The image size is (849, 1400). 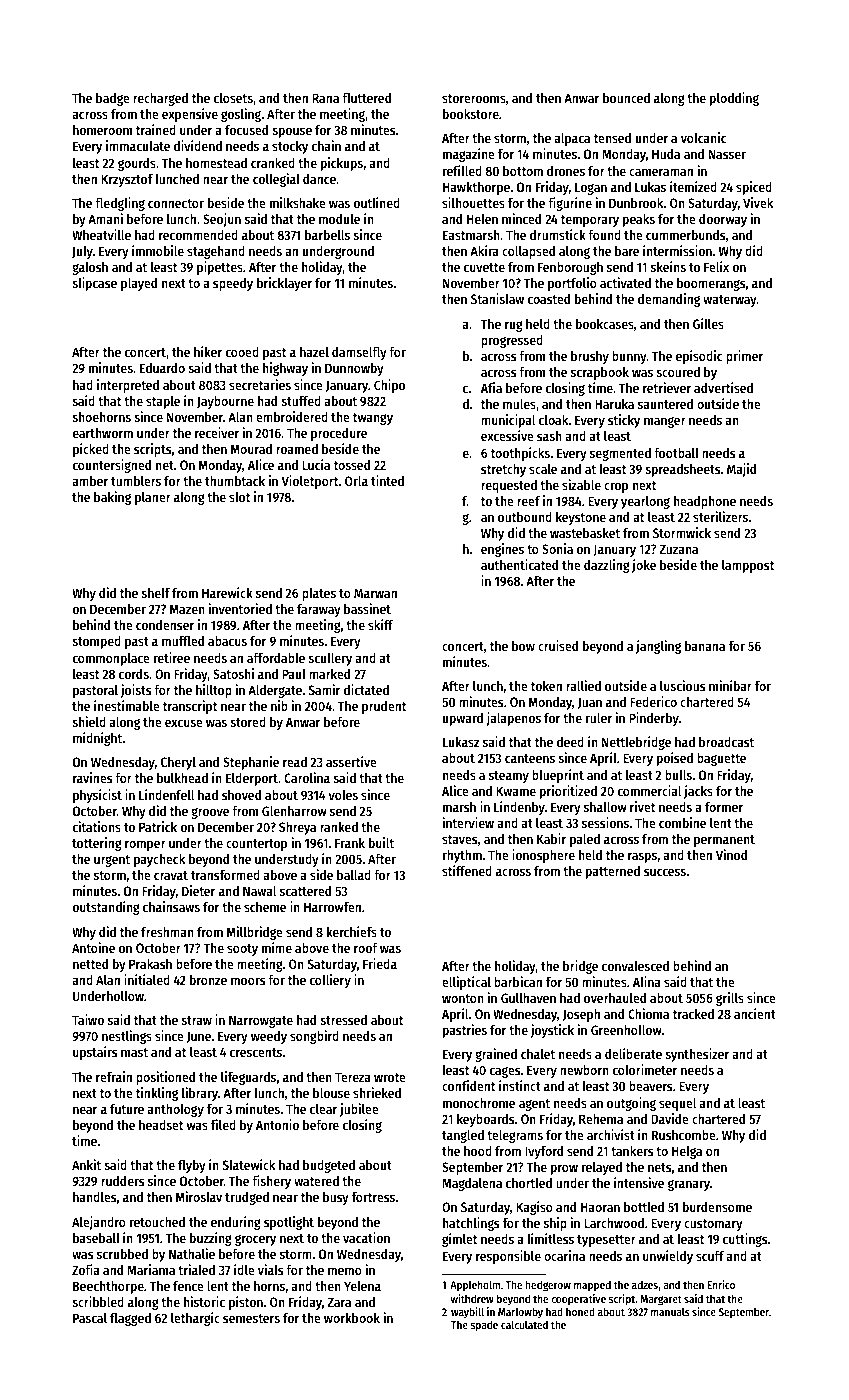 I want to click on spade, so click(x=484, y=1326).
